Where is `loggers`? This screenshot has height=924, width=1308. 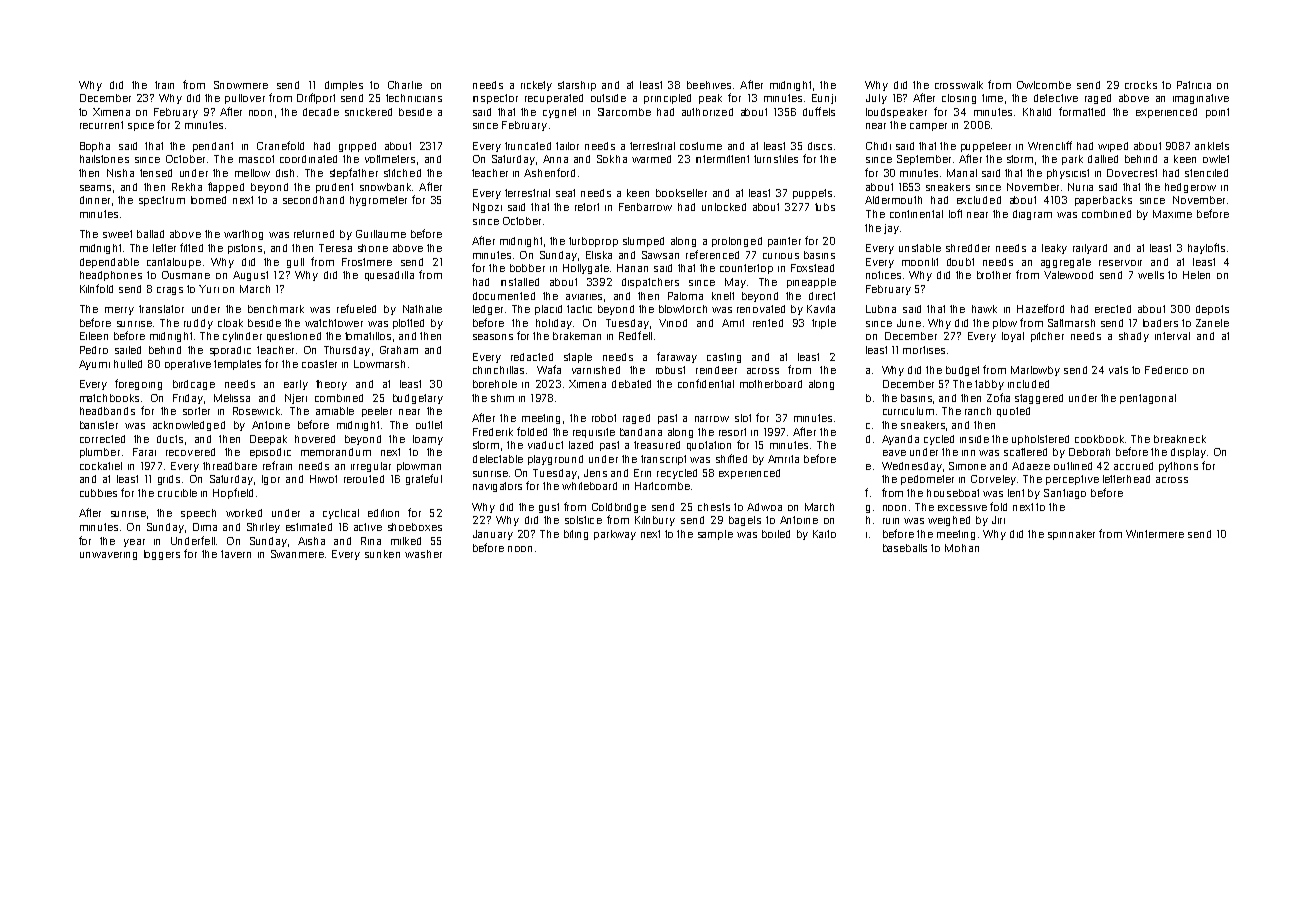
loggers is located at coordinates (162, 555).
